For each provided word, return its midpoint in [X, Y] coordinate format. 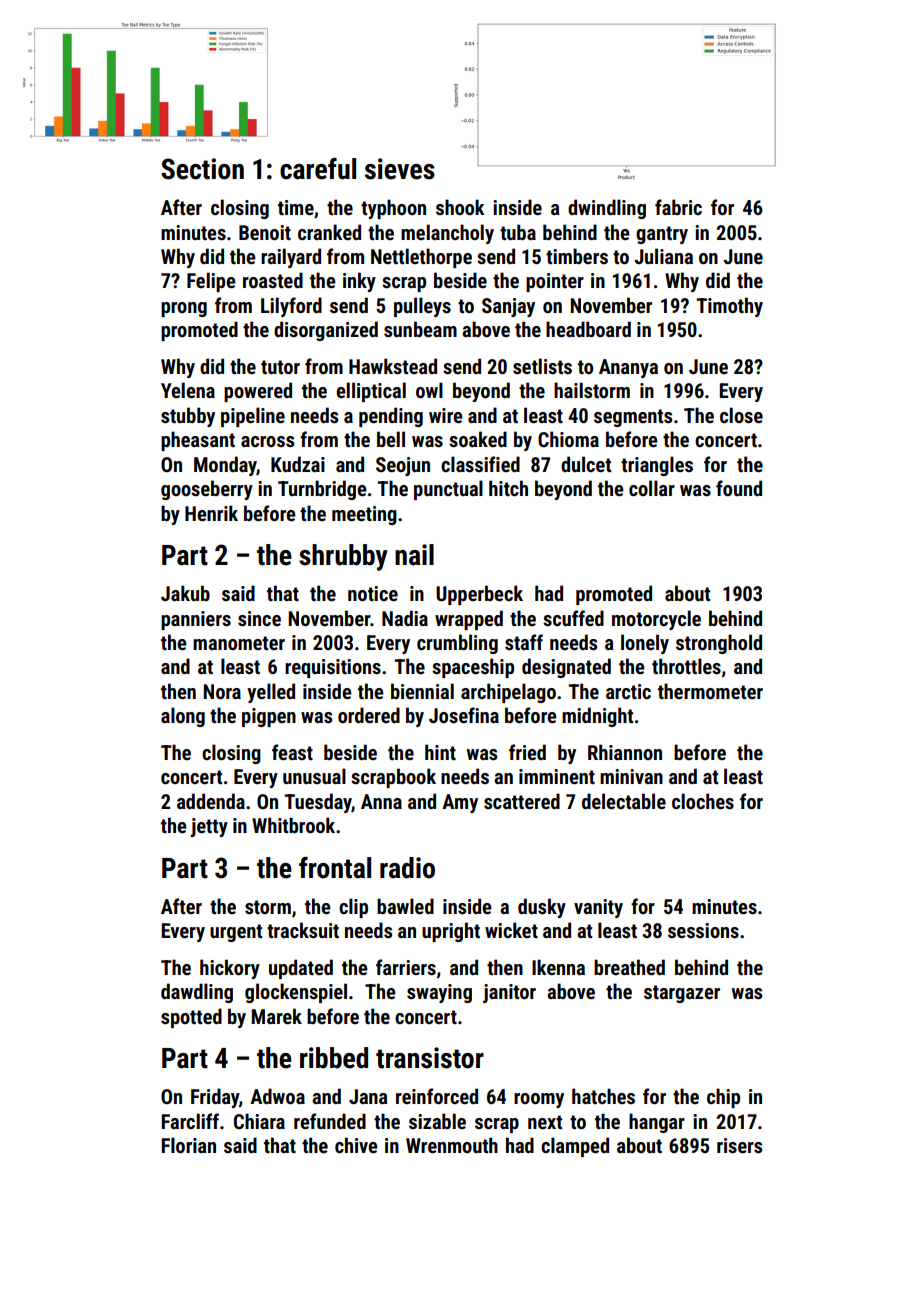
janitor [509, 993]
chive [356, 1145]
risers [739, 1145]
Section [202, 169]
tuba [518, 232]
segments [633, 418]
